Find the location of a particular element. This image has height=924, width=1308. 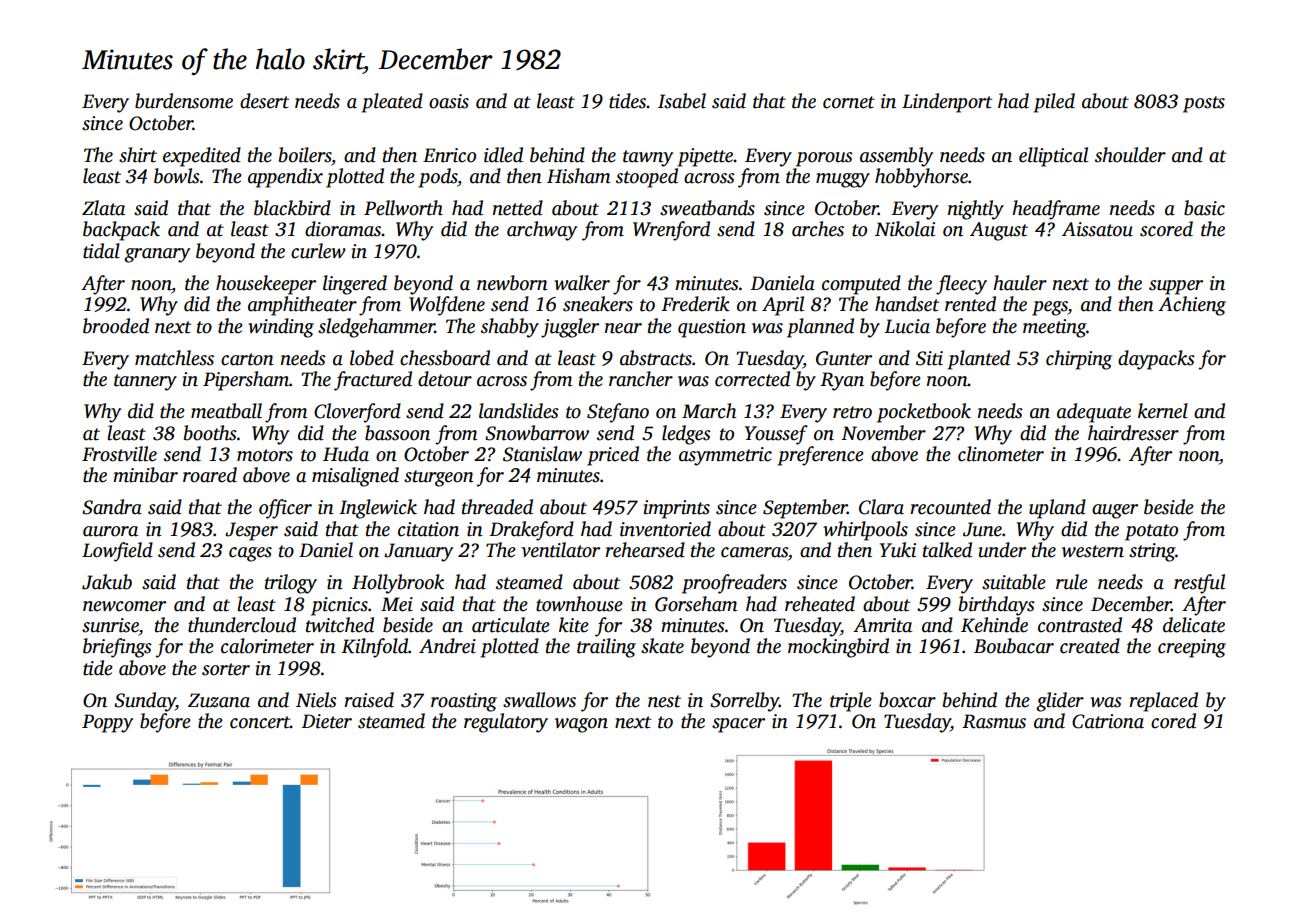

Andrei is located at coordinates (447, 646).
